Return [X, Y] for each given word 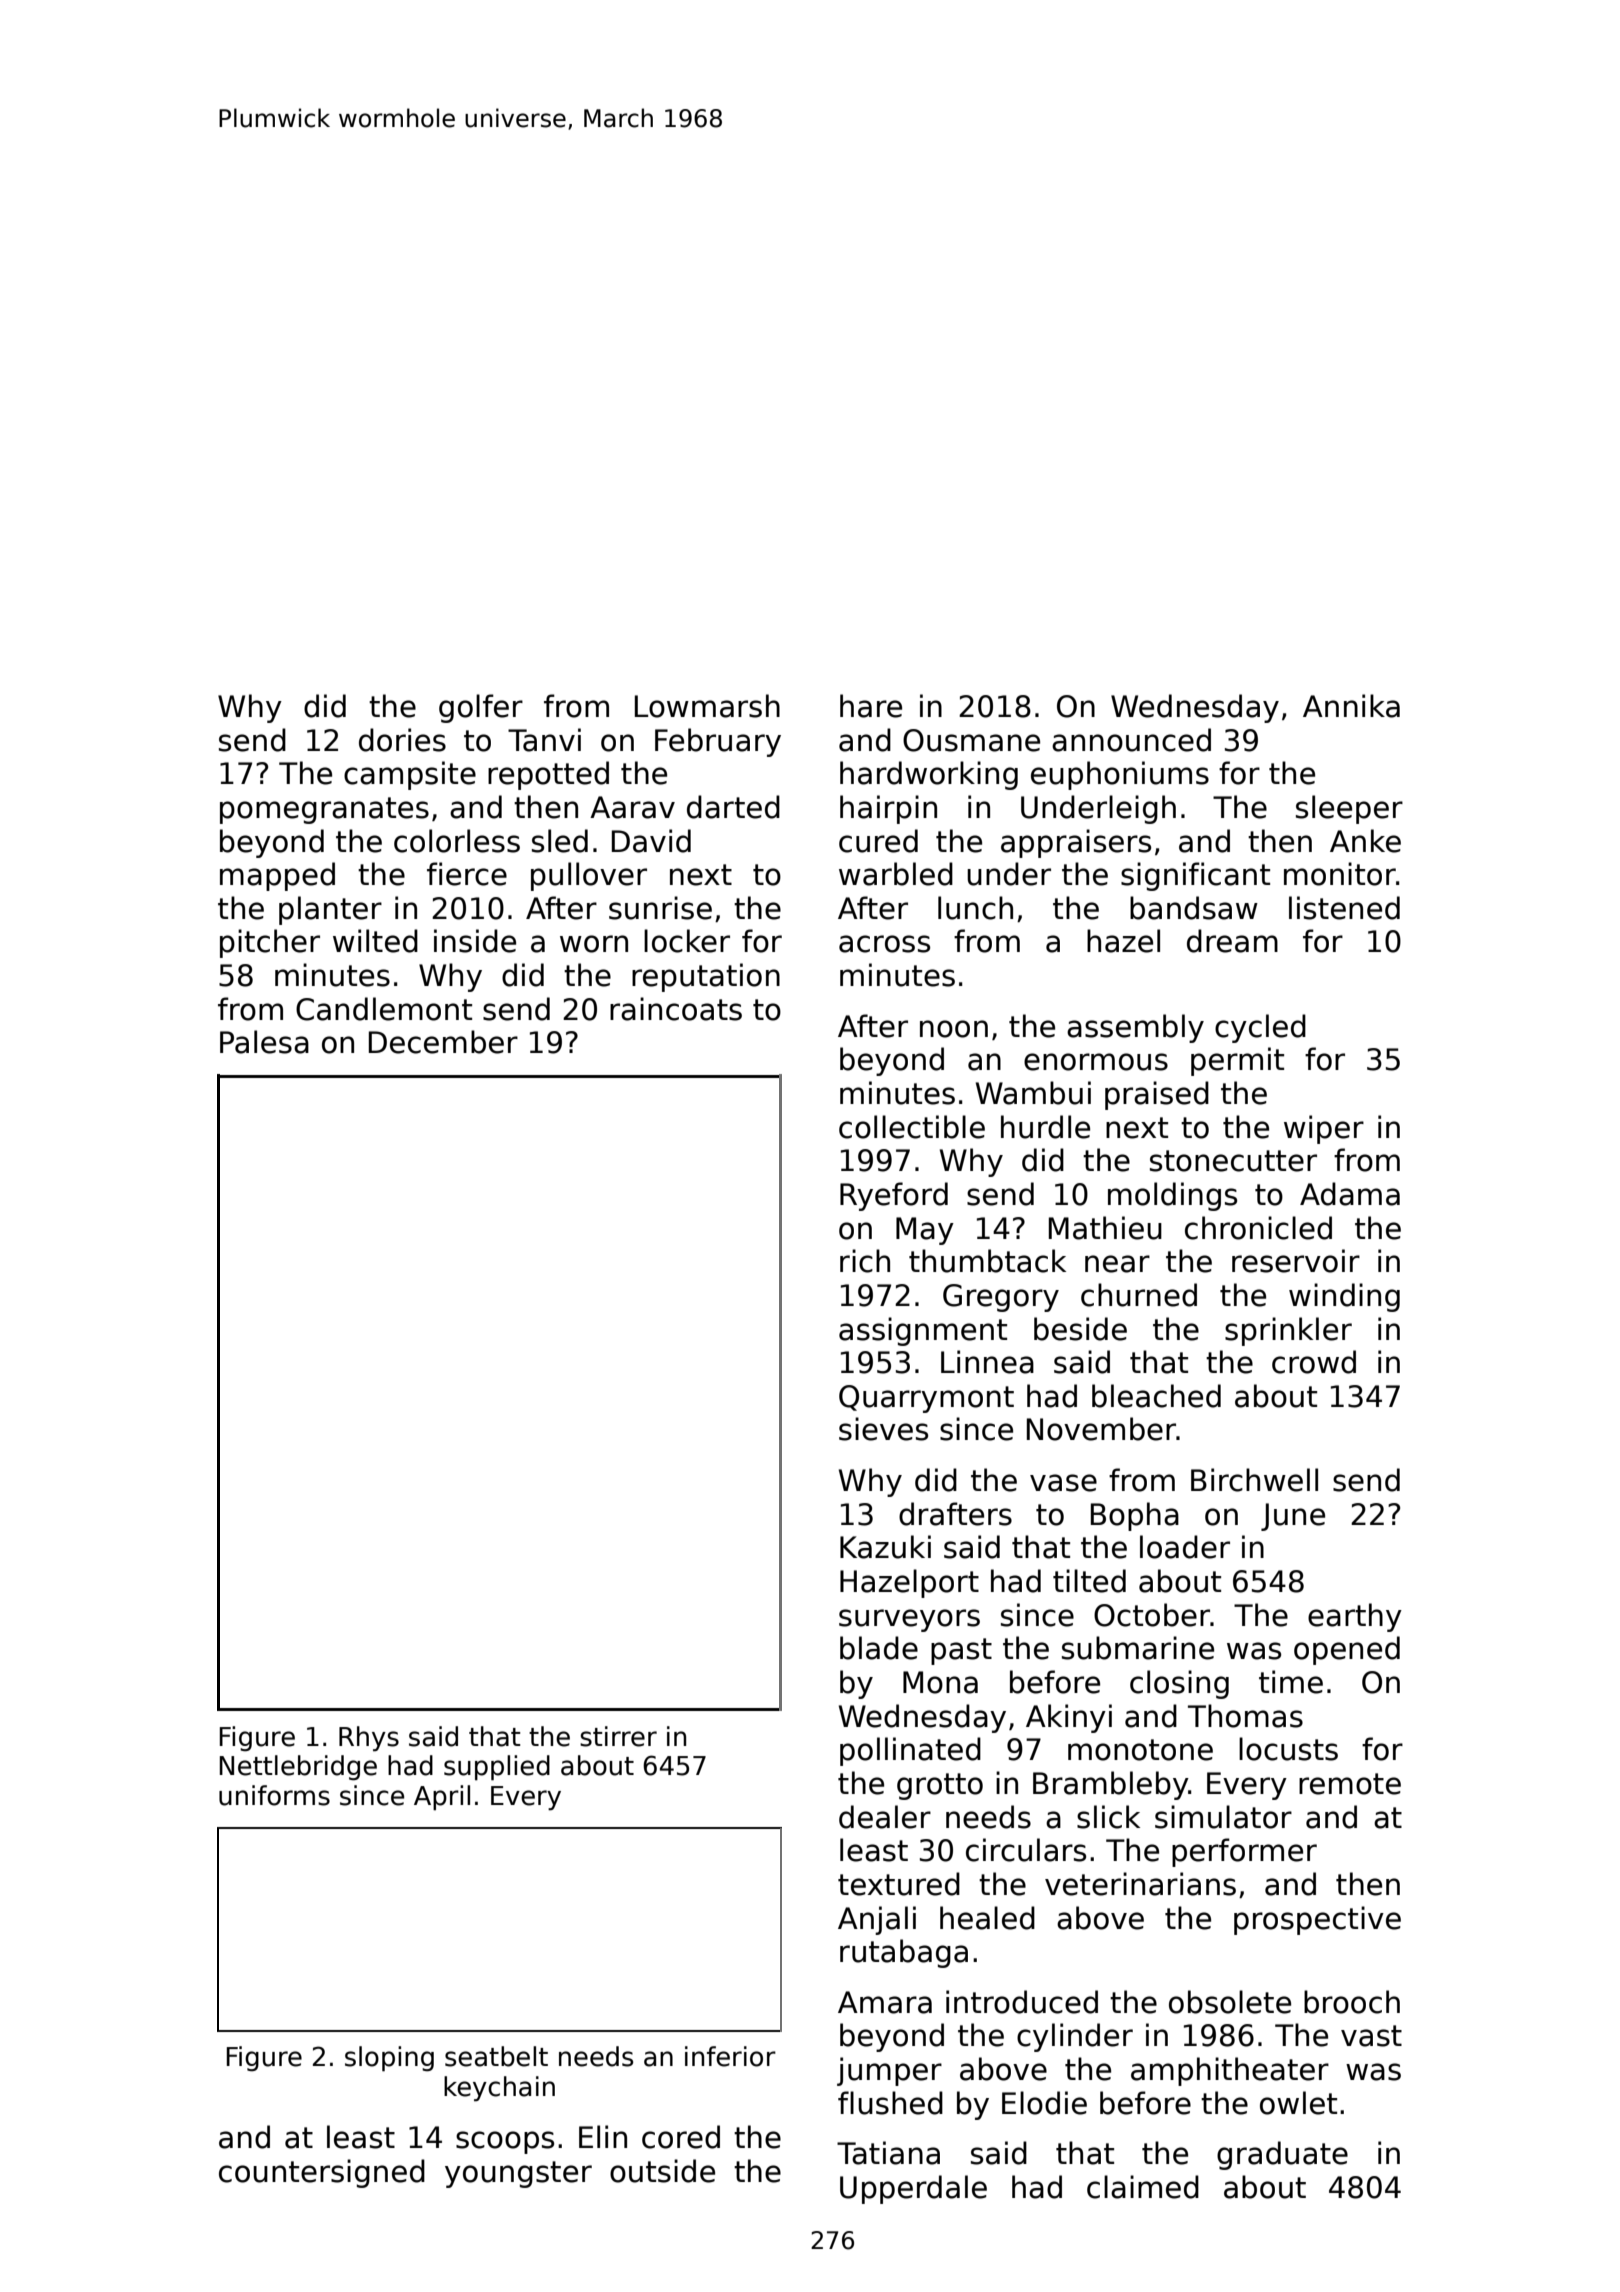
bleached [1156, 1396]
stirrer [618, 1736]
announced [1131, 740]
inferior [730, 2056]
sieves [883, 1429]
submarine [1138, 1648]
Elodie [1044, 2103]
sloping [389, 2059]
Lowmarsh [707, 706]
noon [954, 1029]
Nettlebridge [298, 1768]
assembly [1135, 1028]
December [443, 1042]
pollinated [910, 1751]
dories [402, 740]
